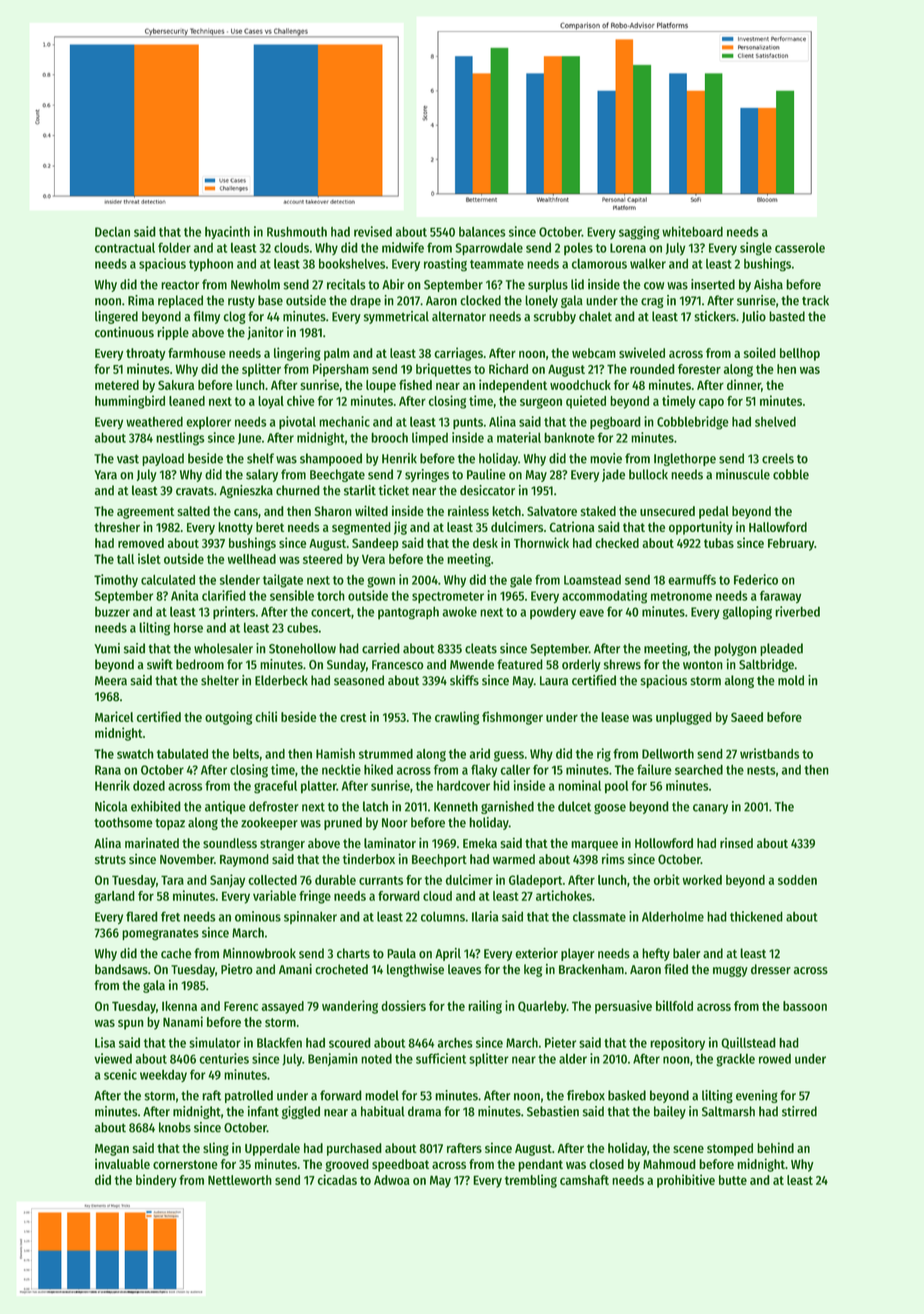  I want to click on bailey, so click(670, 1112).
